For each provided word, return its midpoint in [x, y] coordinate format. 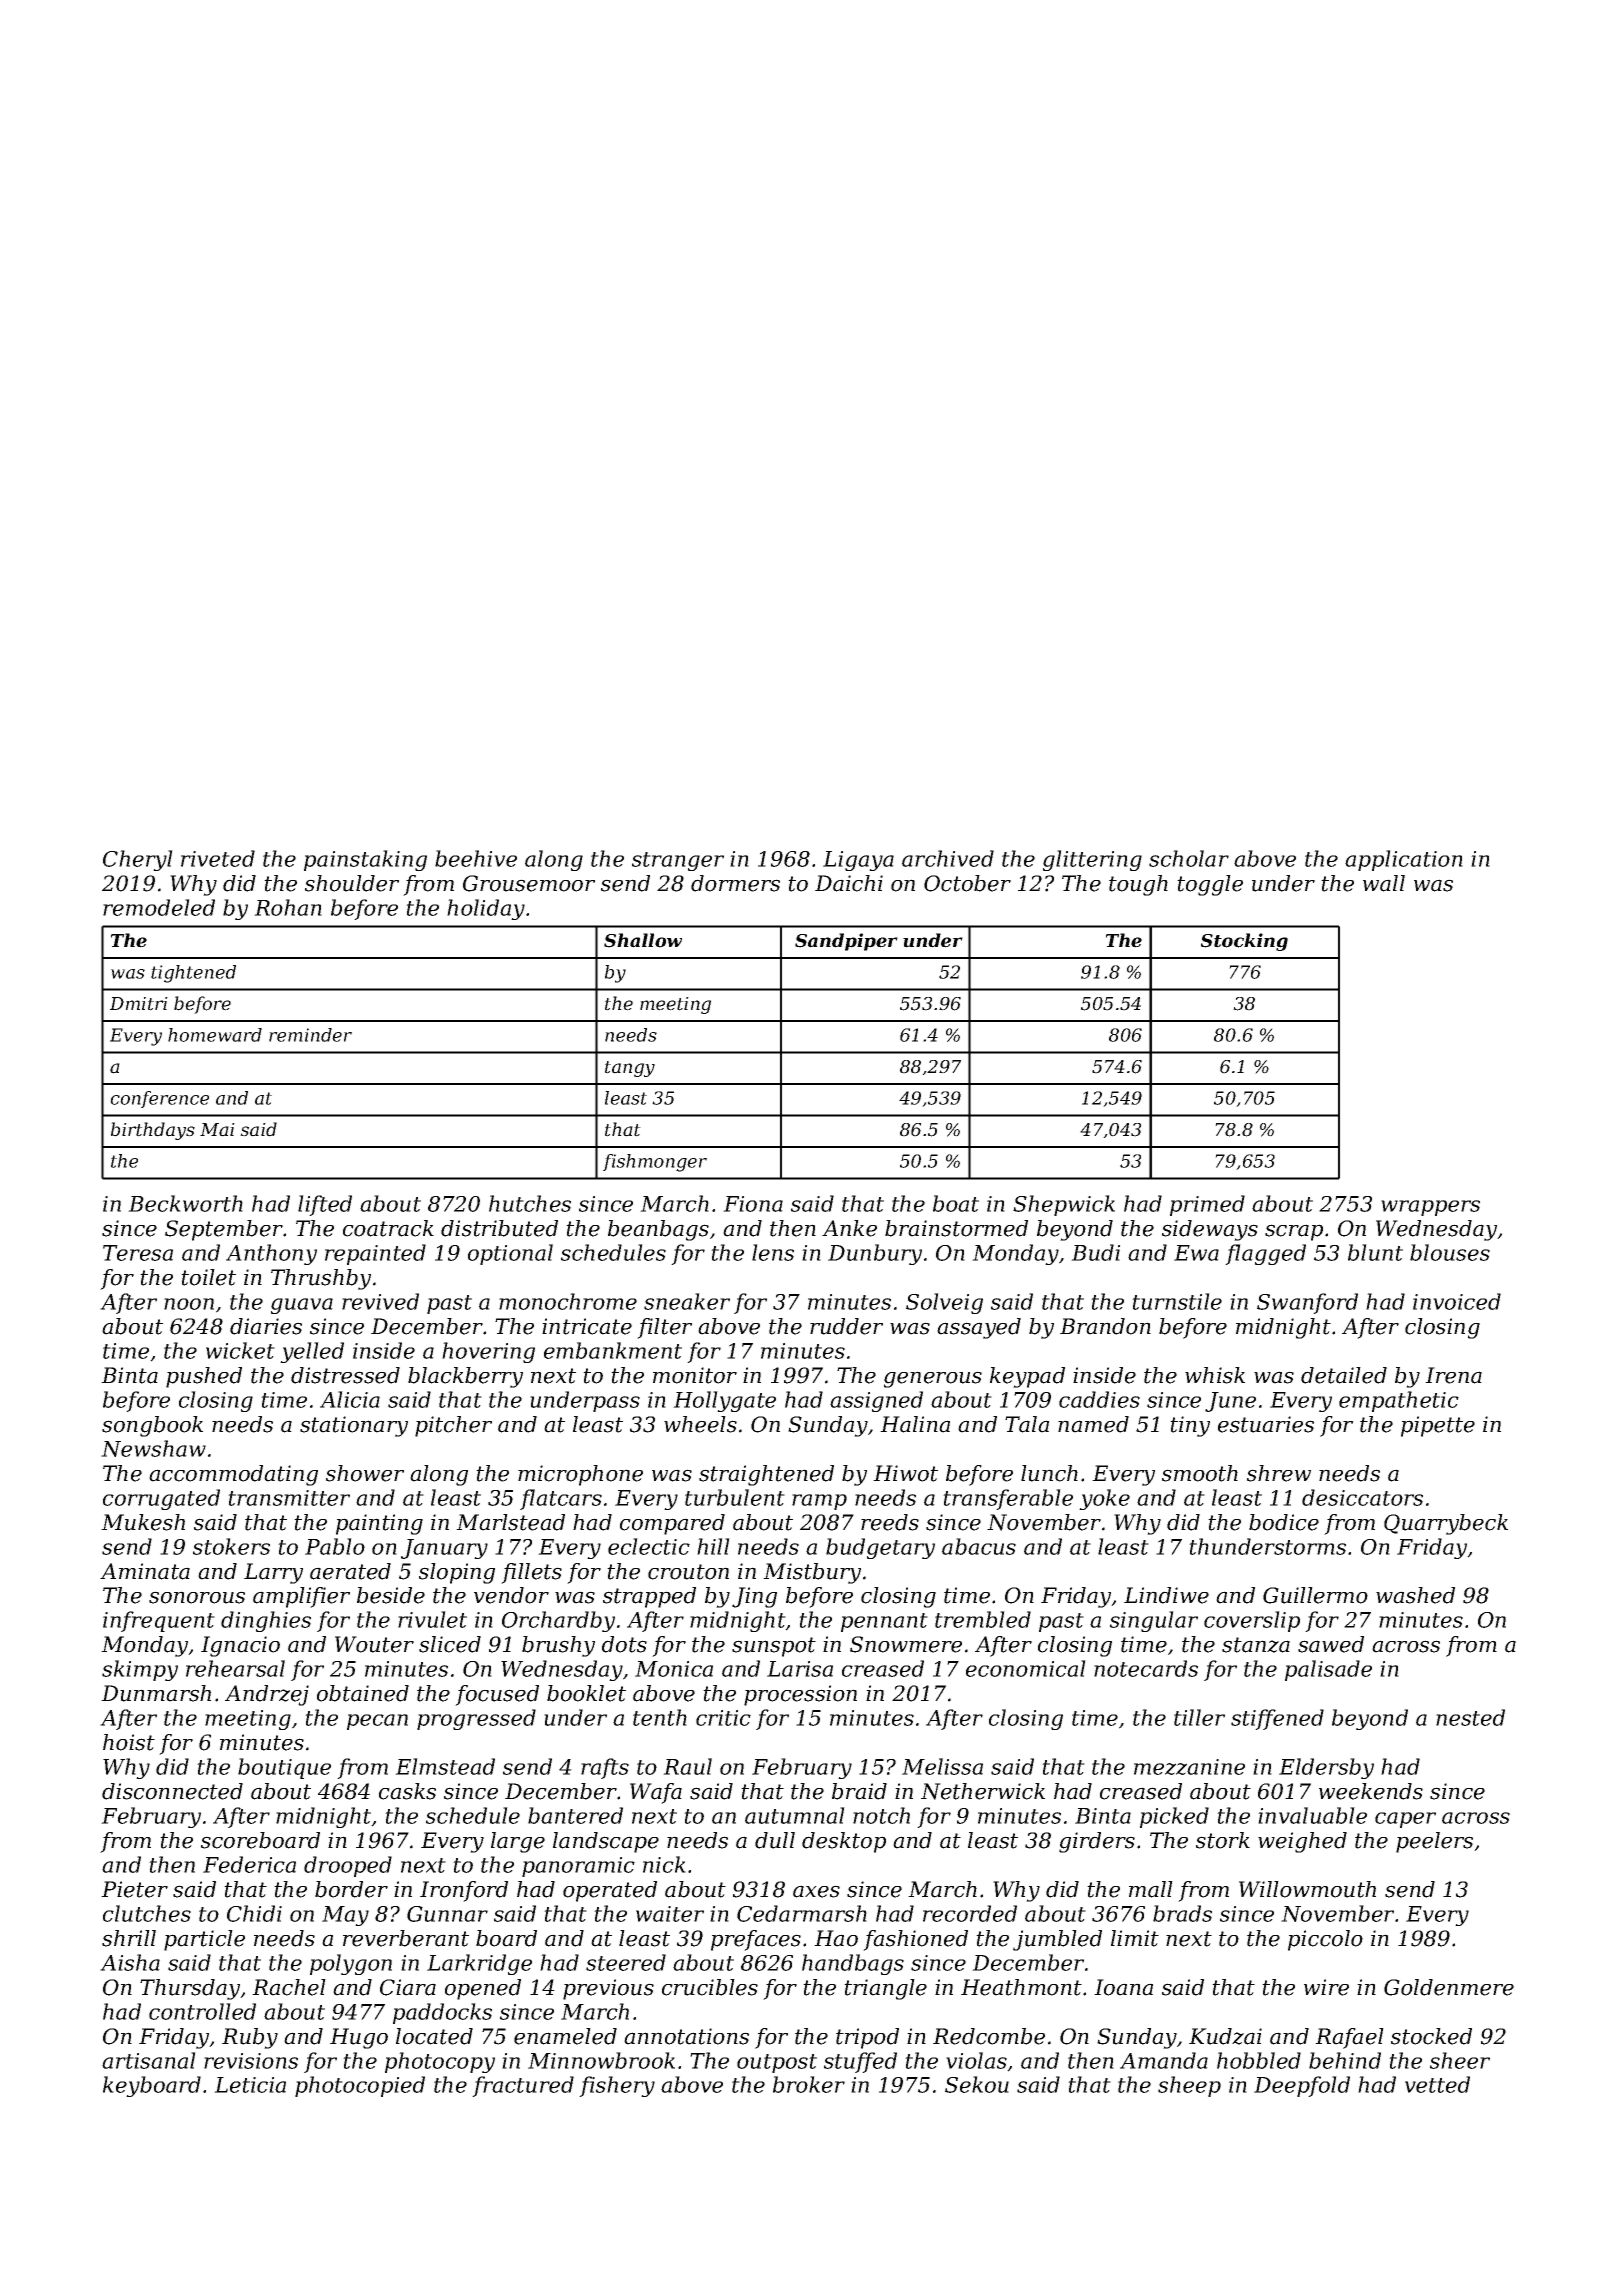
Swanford [1307, 1303]
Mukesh [143, 1522]
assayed [979, 1328]
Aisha [130, 1962]
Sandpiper [846, 942]
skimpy [140, 1670]
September [224, 1230]
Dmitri [139, 1004]
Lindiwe [1166, 1595]
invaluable [1312, 1815]
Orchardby [558, 1621]
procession [800, 1695]
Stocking [1244, 942]
